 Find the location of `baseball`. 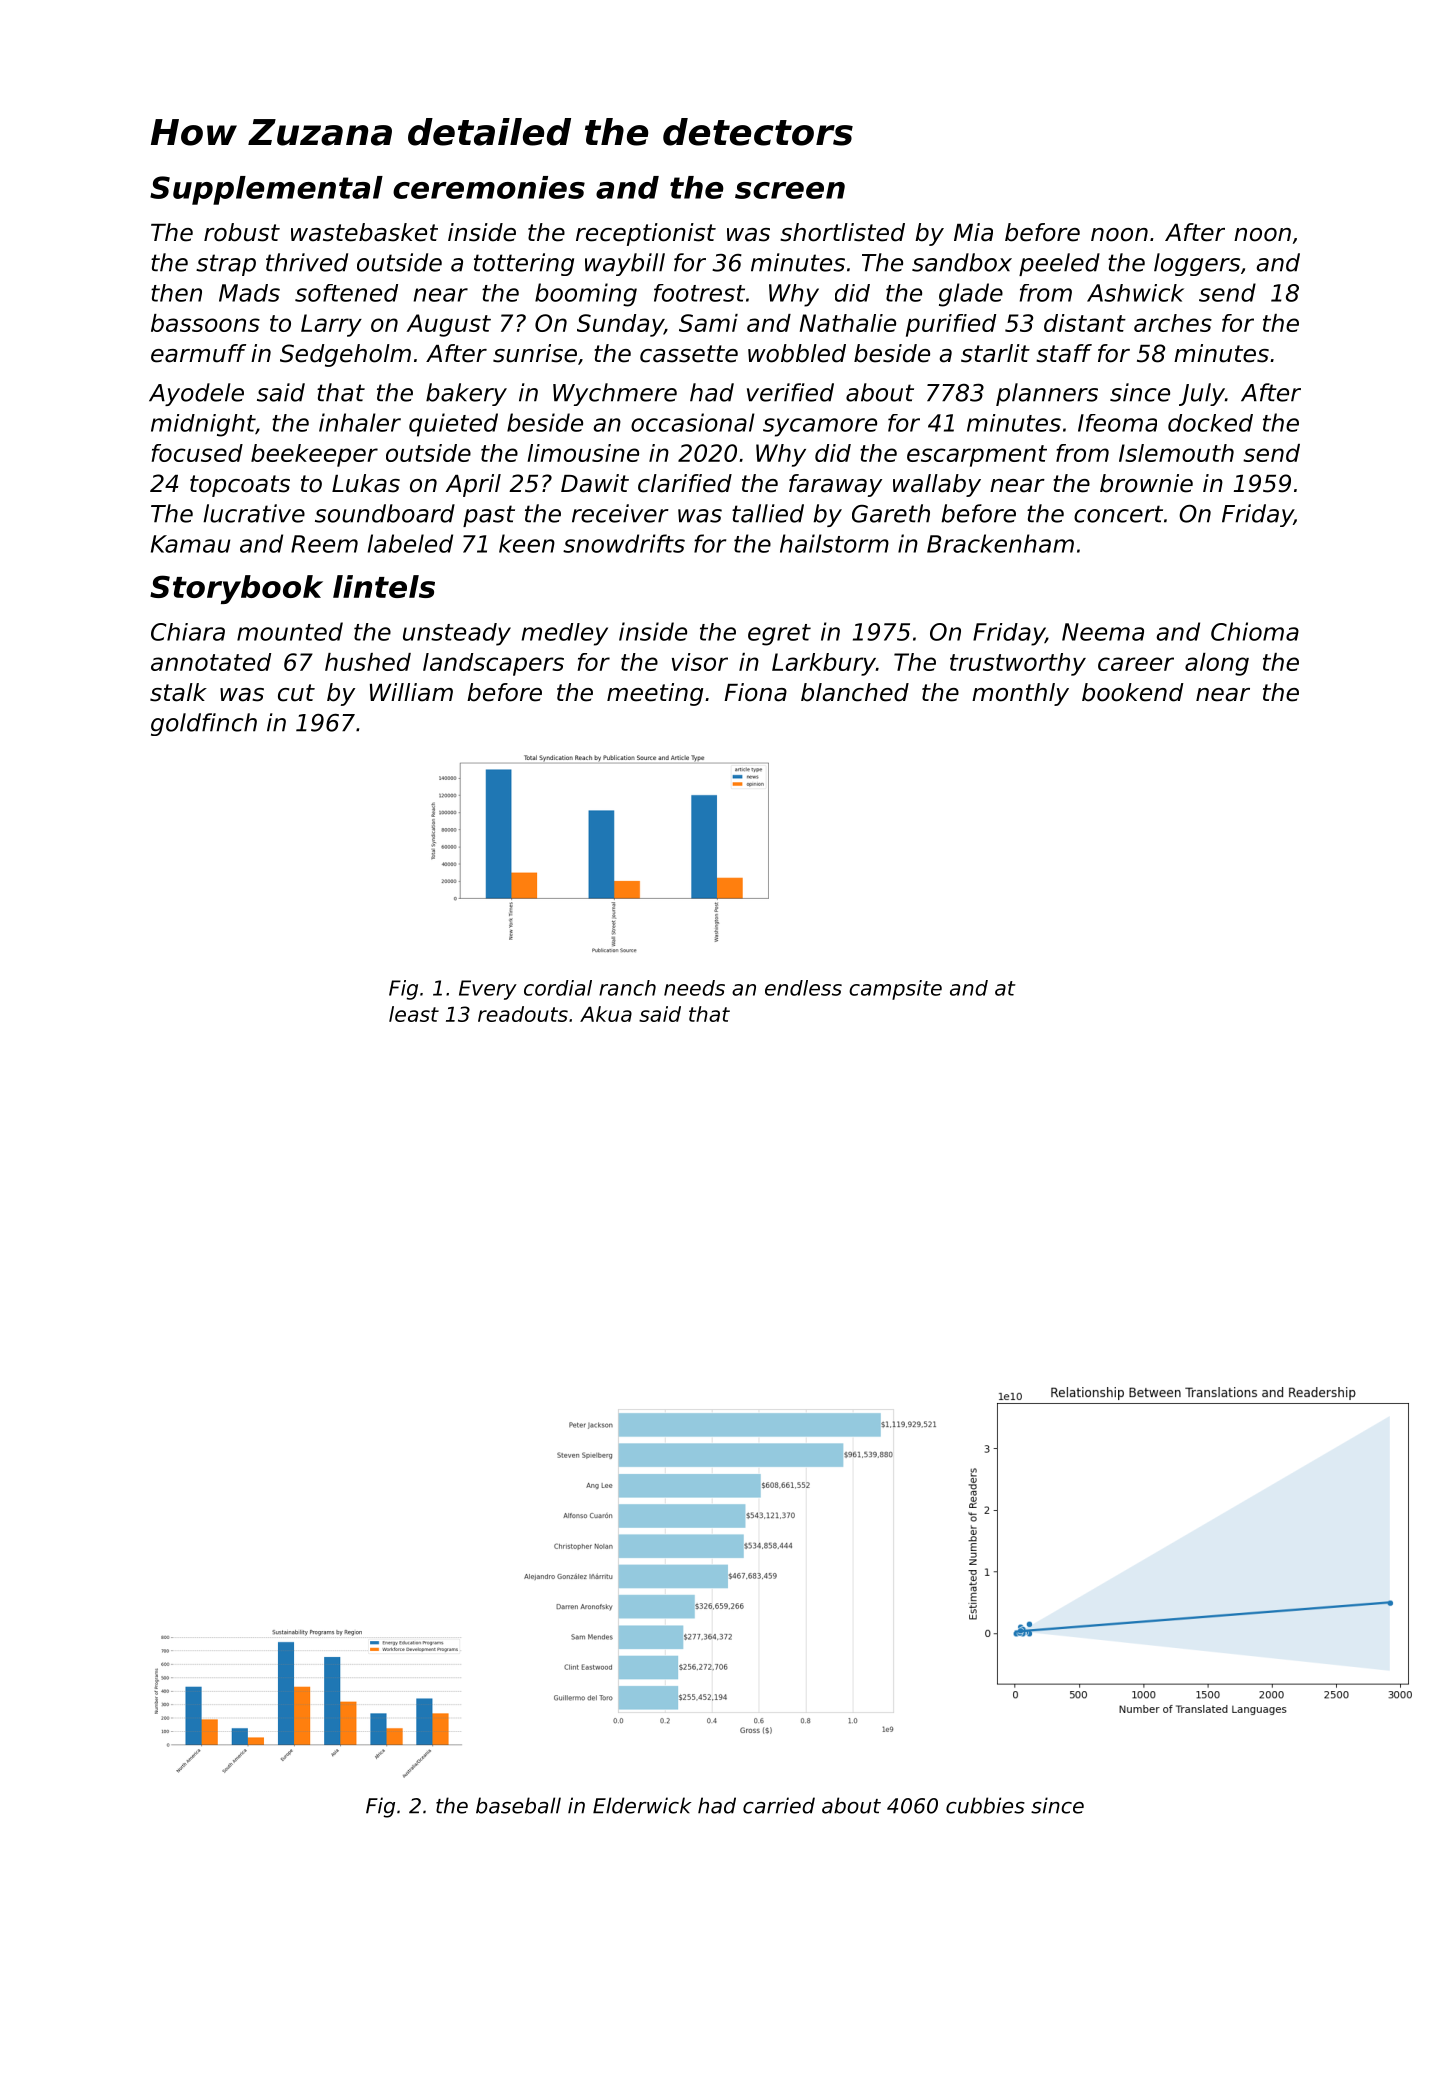

baseball is located at coordinates (518, 1805).
